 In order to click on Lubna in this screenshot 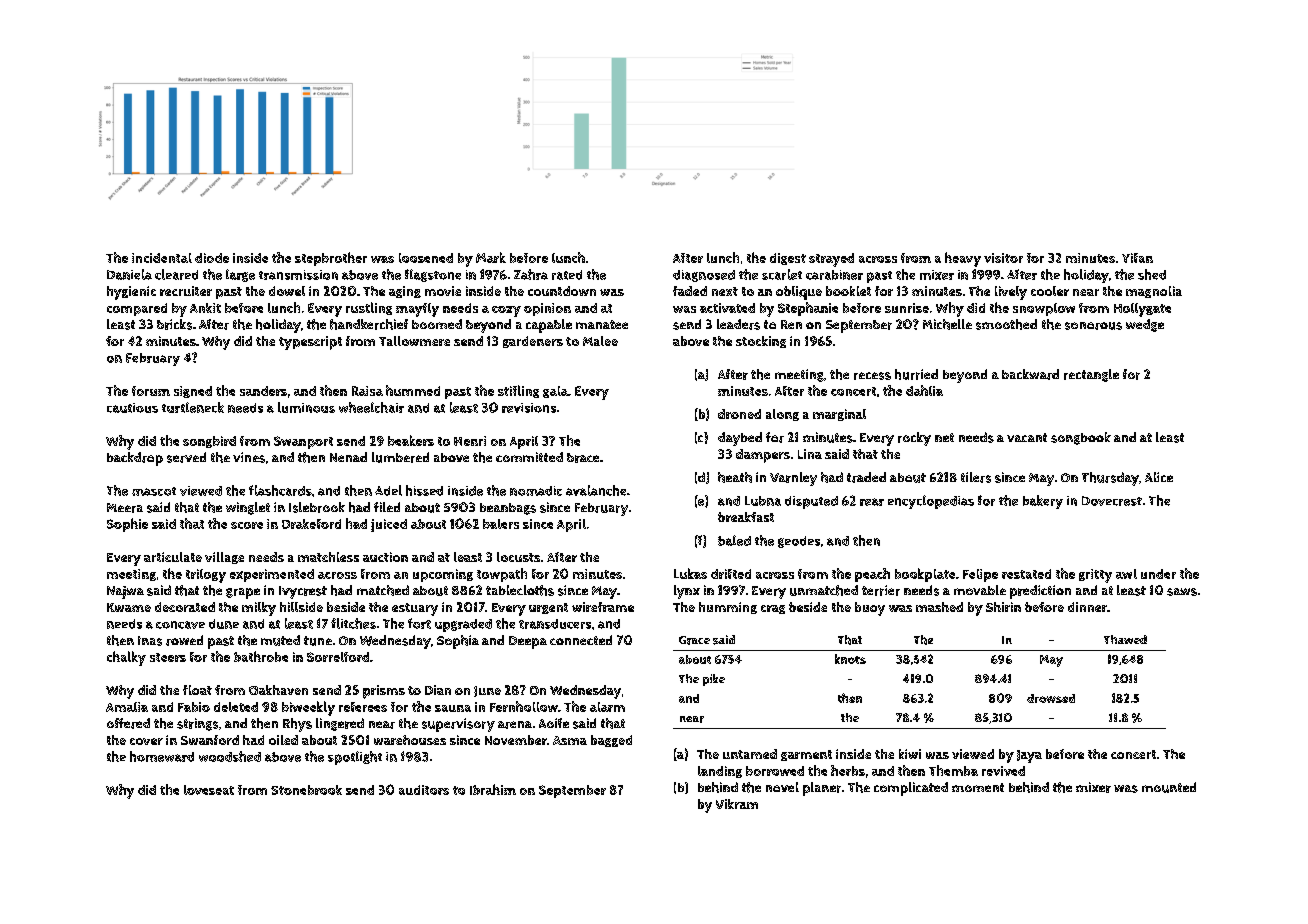, I will do `click(763, 501)`.
